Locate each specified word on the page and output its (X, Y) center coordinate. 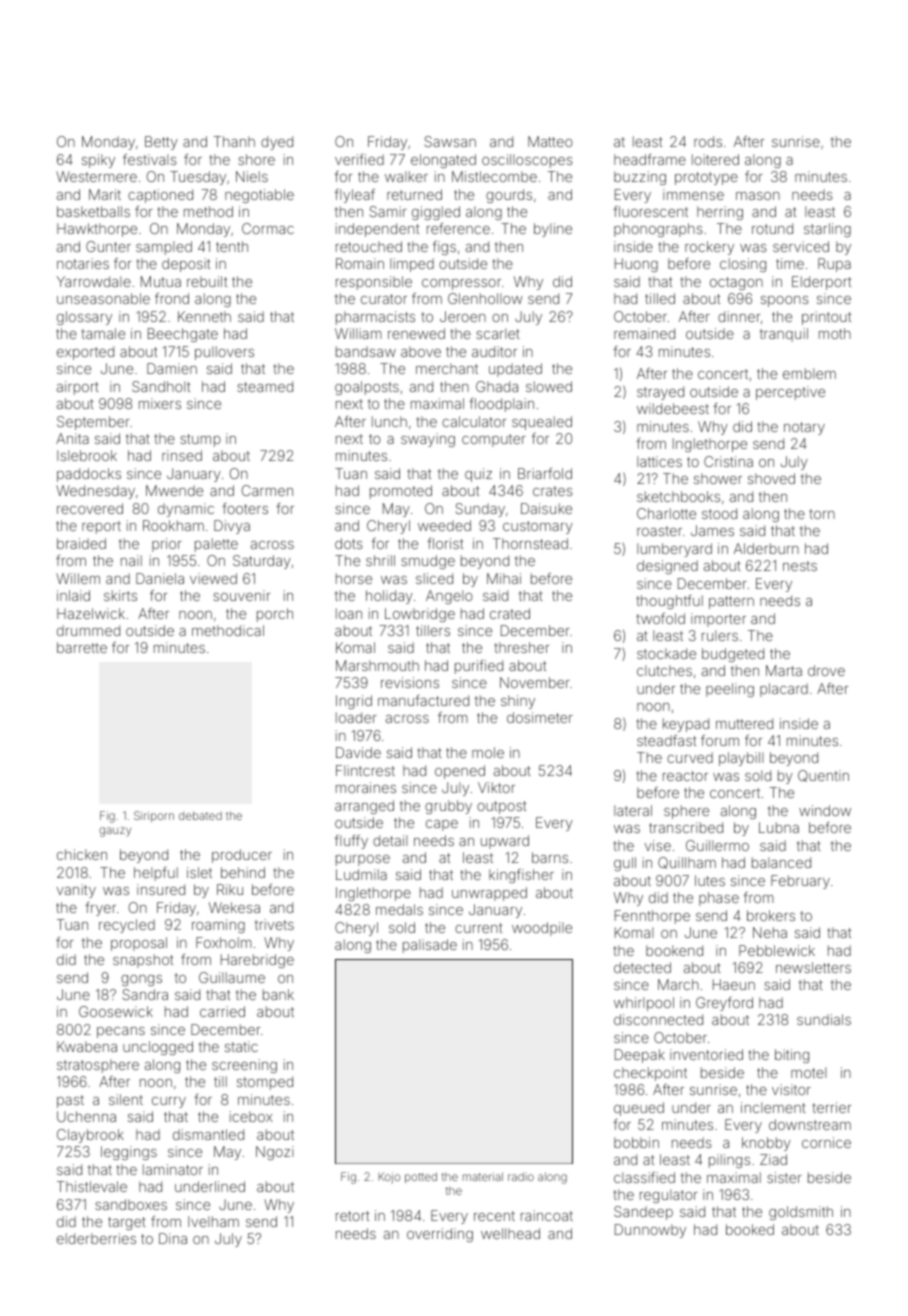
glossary (84, 318)
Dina (173, 1238)
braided (81, 543)
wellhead (510, 1233)
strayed (660, 393)
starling (827, 230)
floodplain (501, 405)
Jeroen (463, 316)
